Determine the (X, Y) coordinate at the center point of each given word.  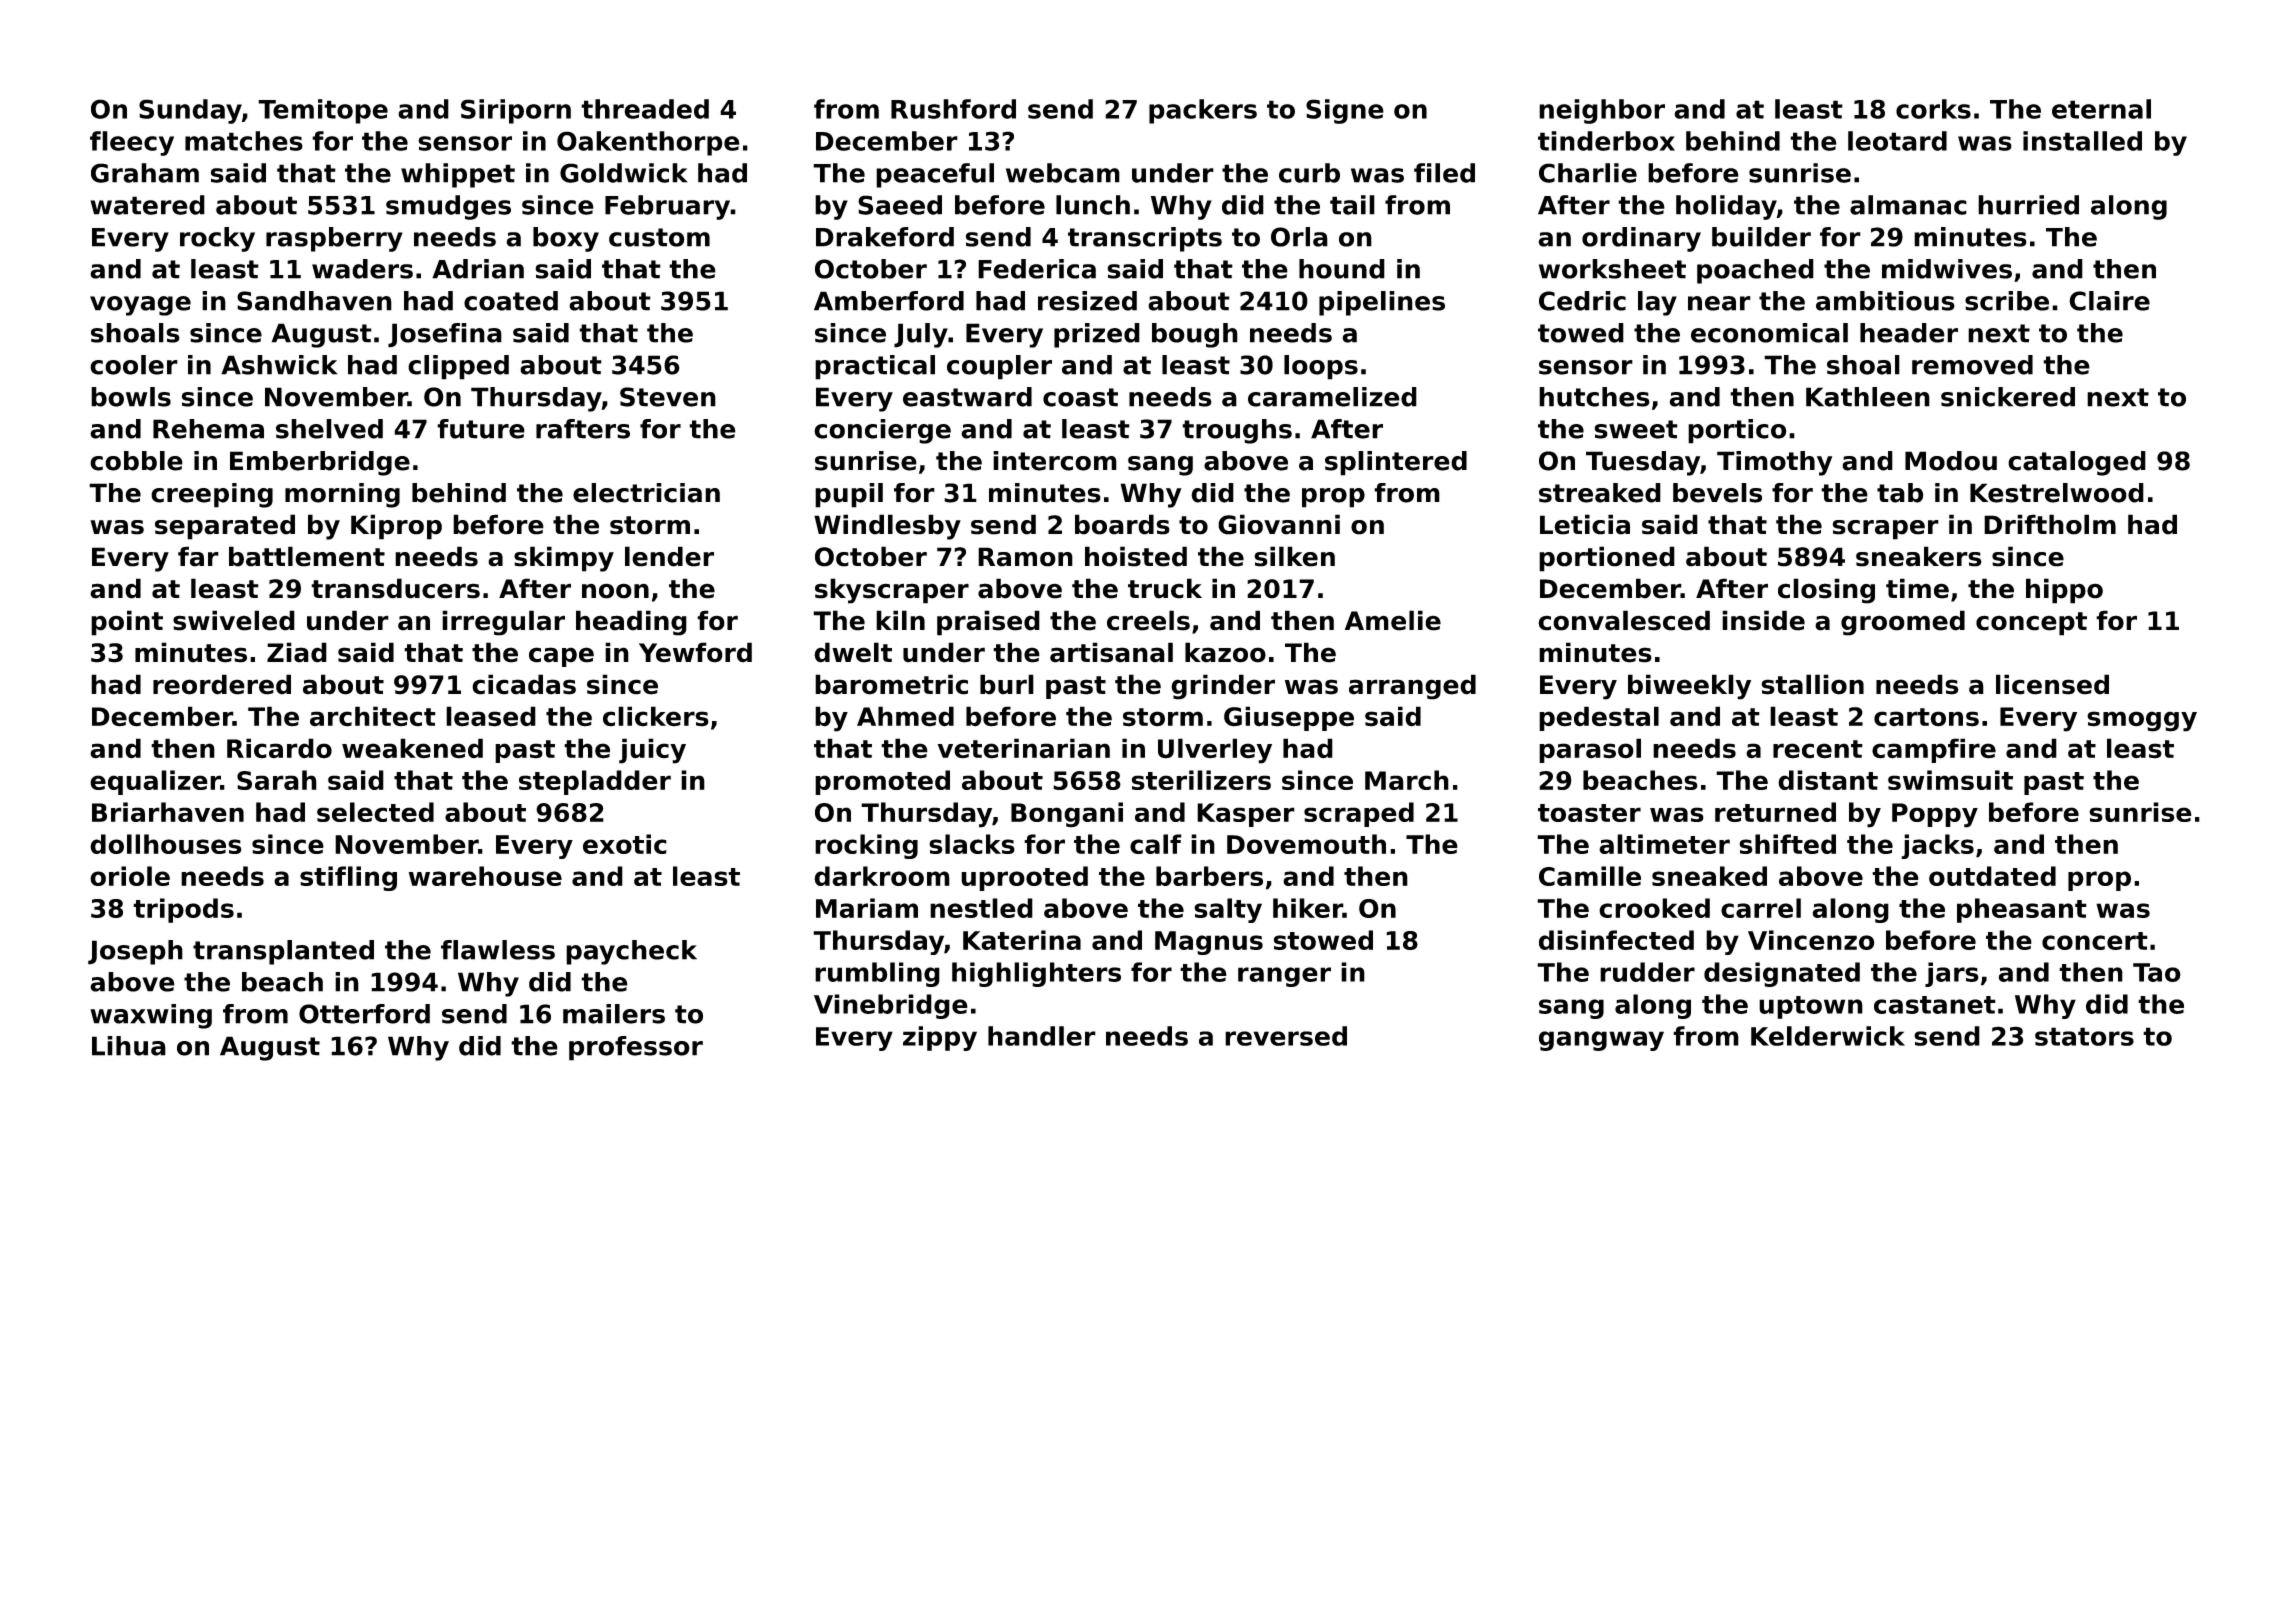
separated (225, 527)
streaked (1600, 493)
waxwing (151, 1016)
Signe (1345, 111)
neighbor (1602, 111)
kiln (900, 620)
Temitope (323, 111)
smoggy (2142, 721)
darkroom (882, 876)
